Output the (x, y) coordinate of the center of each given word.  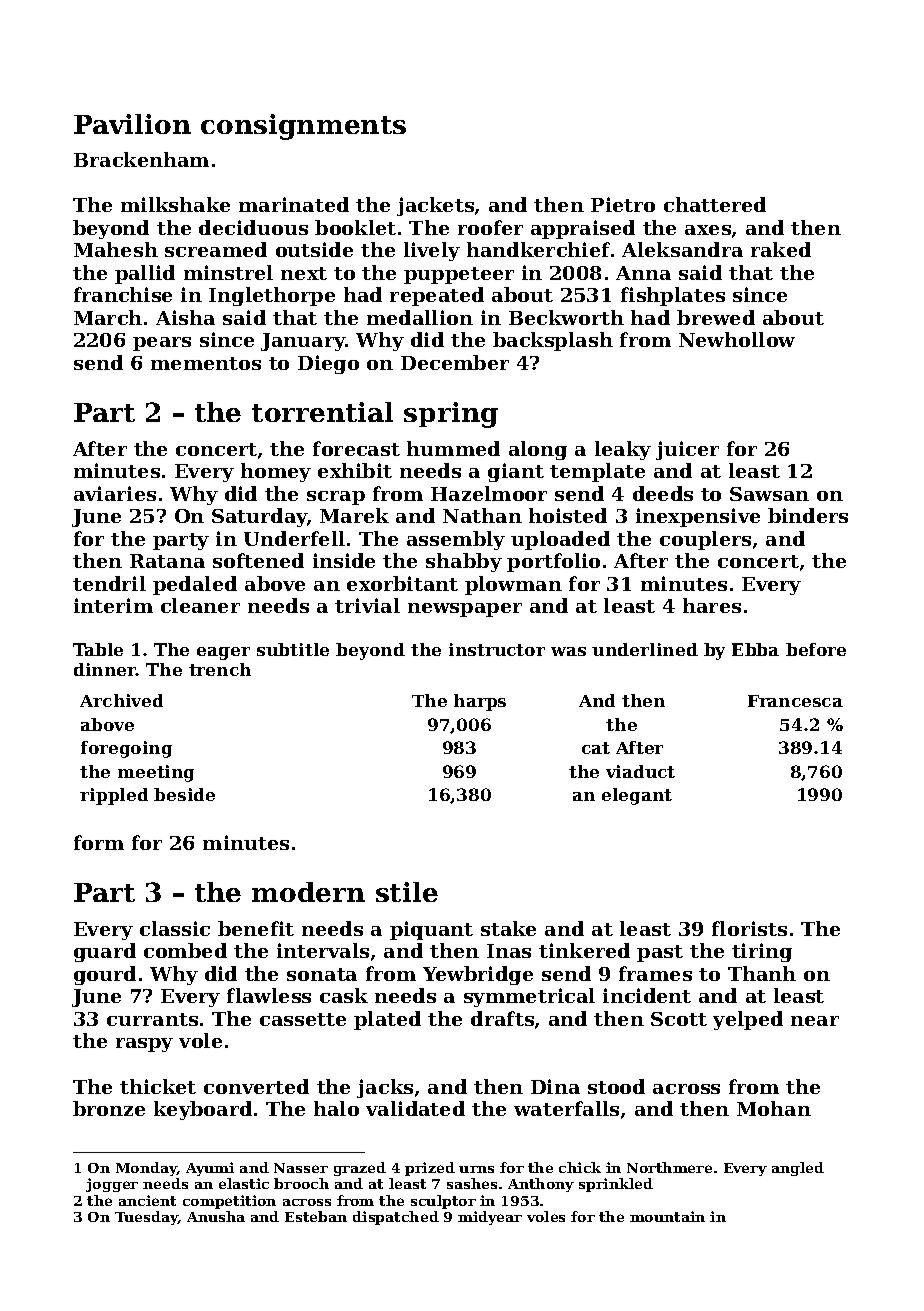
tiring (762, 952)
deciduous (253, 227)
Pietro (623, 204)
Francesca (795, 701)
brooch (301, 1183)
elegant (637, 796)
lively (432, 251)
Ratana (167, 561)
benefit (256, 928)
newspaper (465, 610)
